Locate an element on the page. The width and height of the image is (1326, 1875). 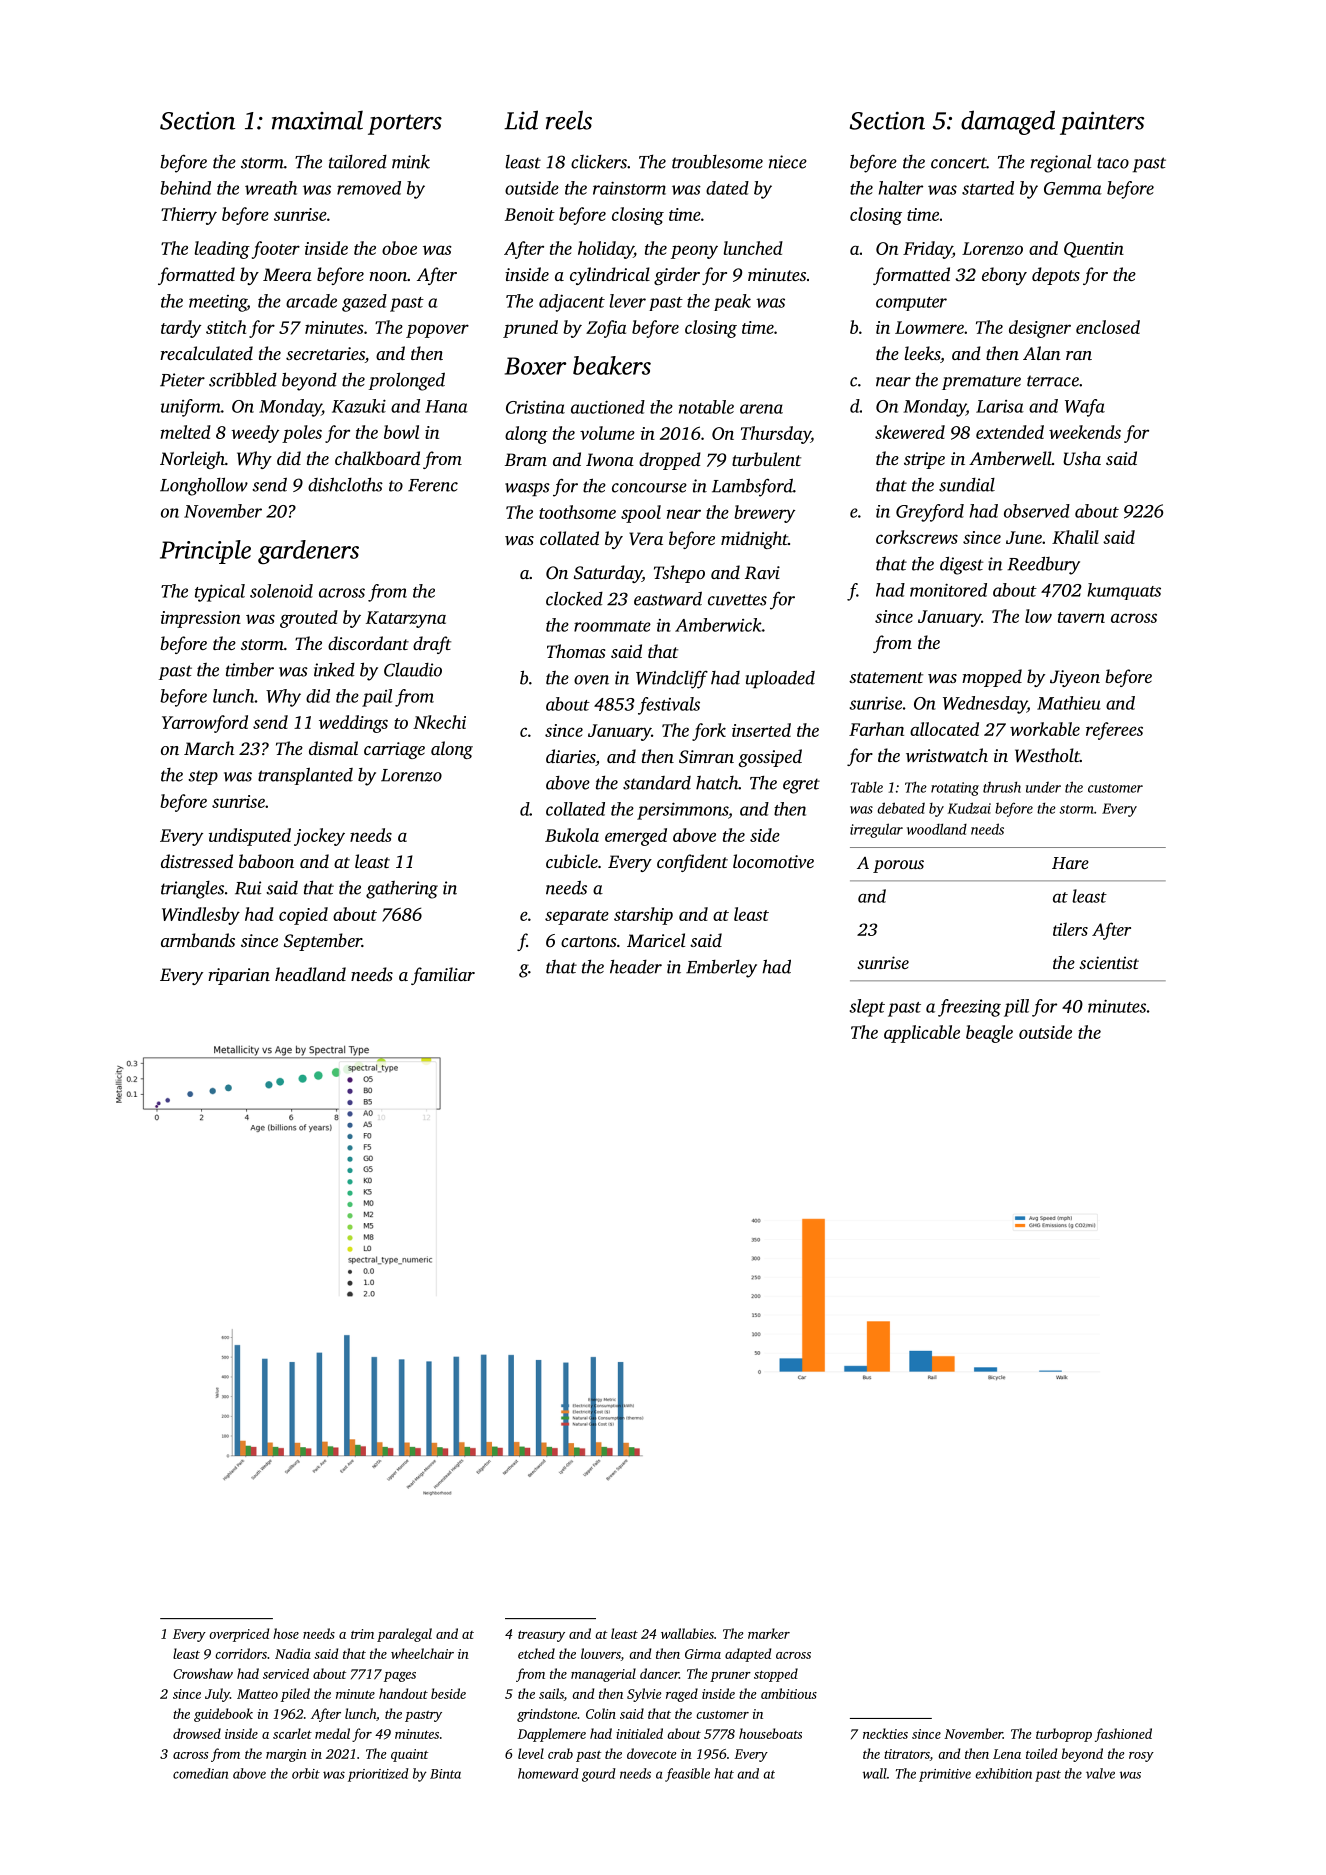
halter is located at coordinates (901, 188).
